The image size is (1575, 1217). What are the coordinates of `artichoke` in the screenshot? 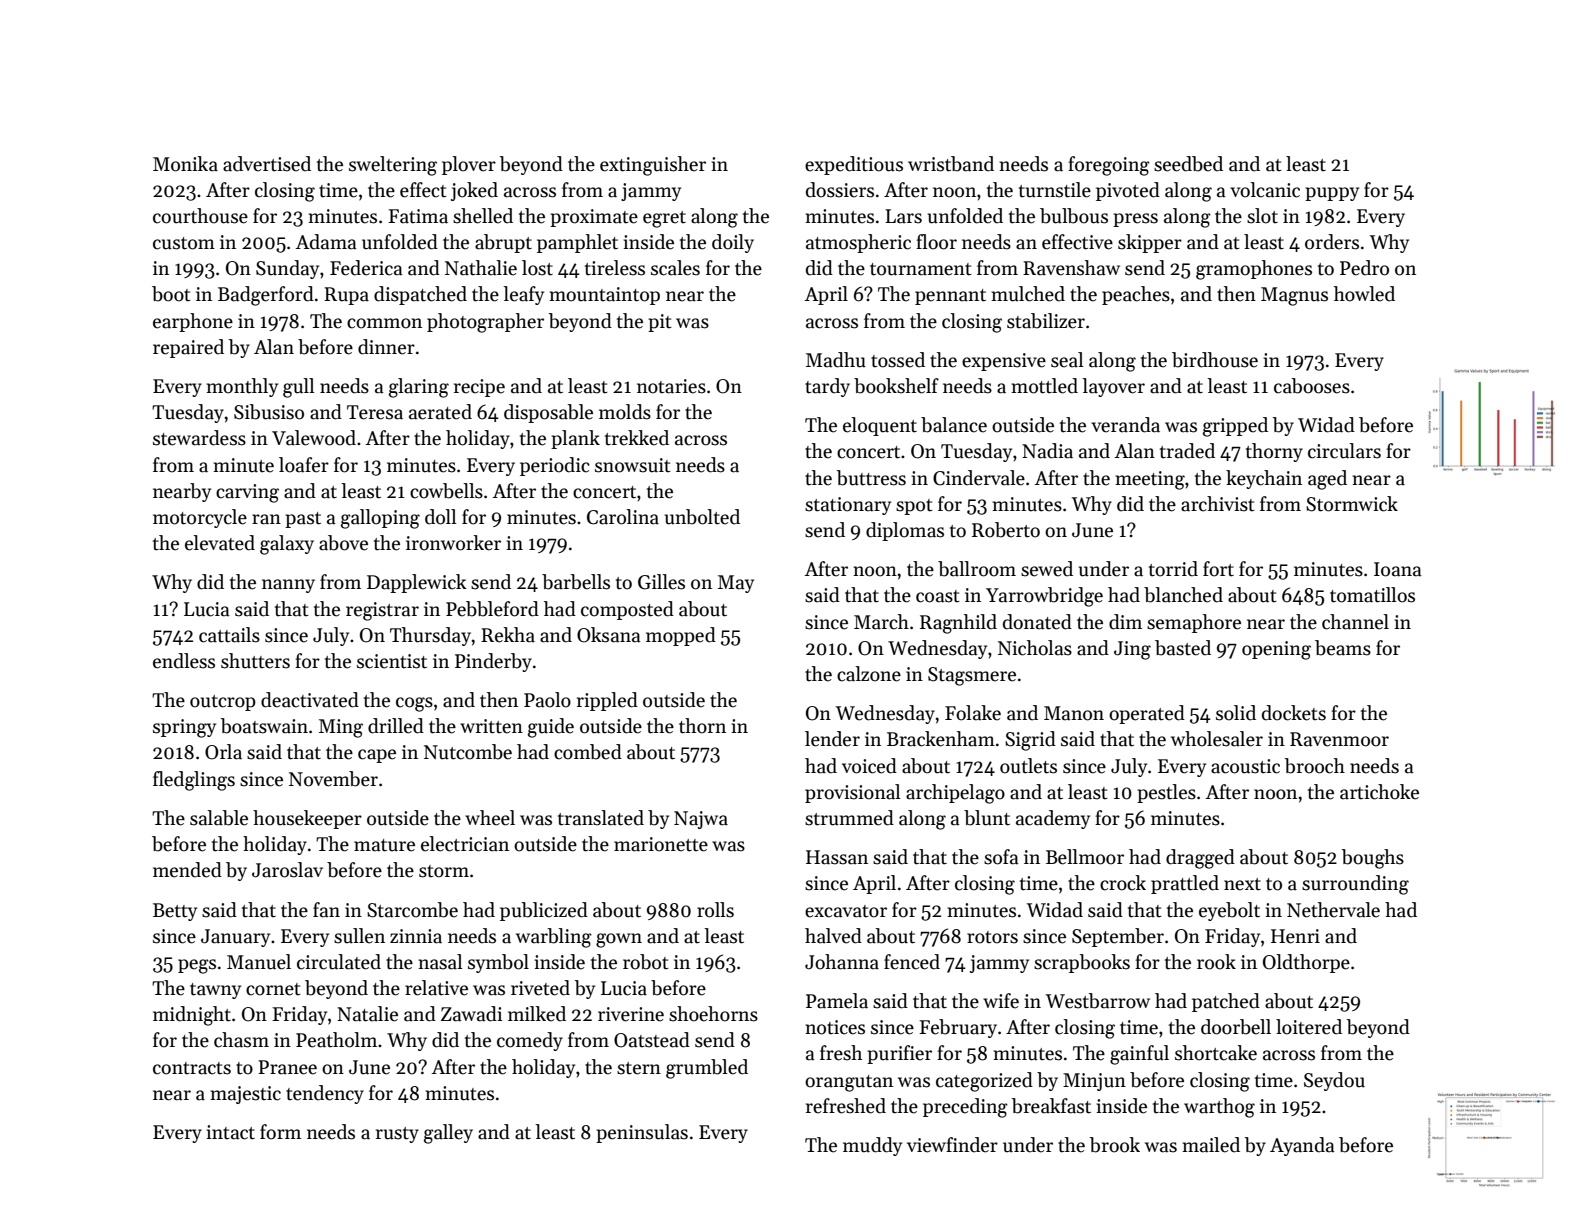 It's located at (1379, 792).
